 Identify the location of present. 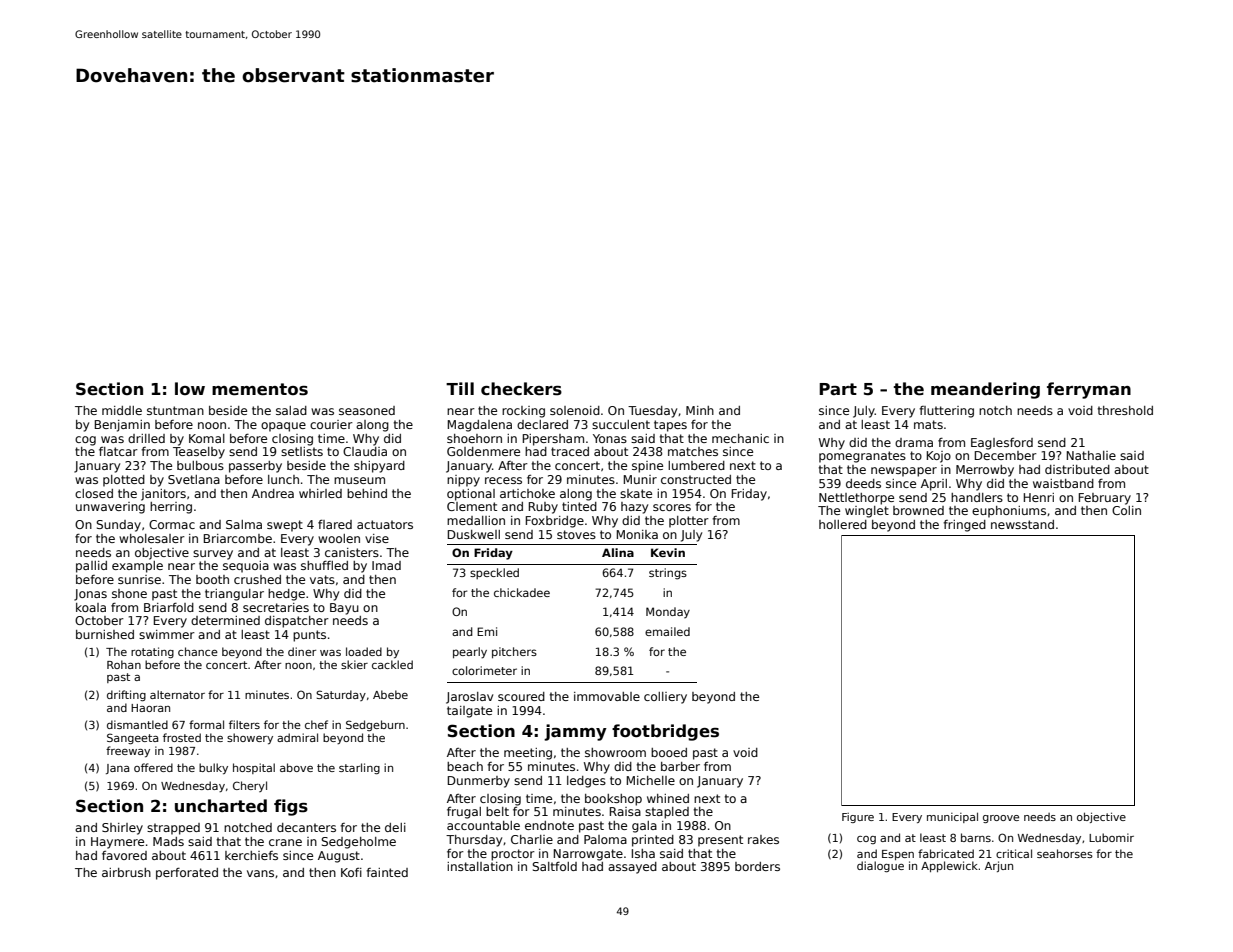
(720, 841).
